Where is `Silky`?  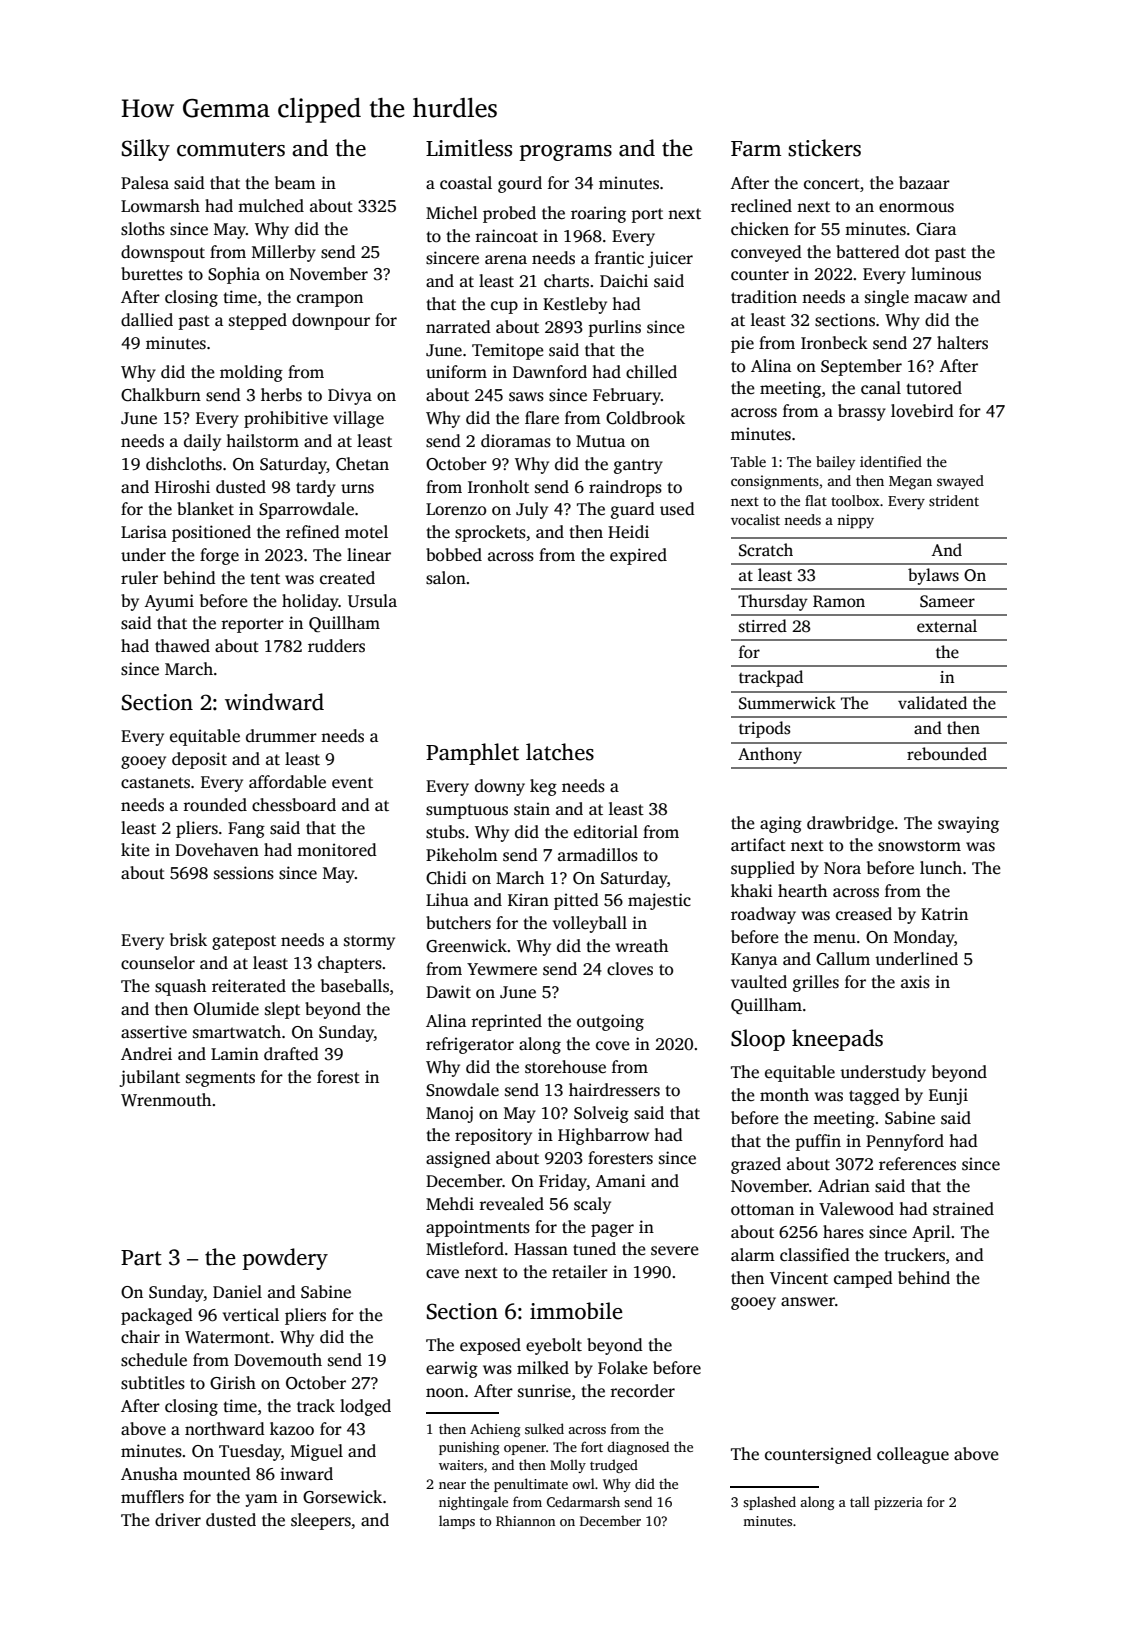 Silky is located at coordinates (146, 150).
